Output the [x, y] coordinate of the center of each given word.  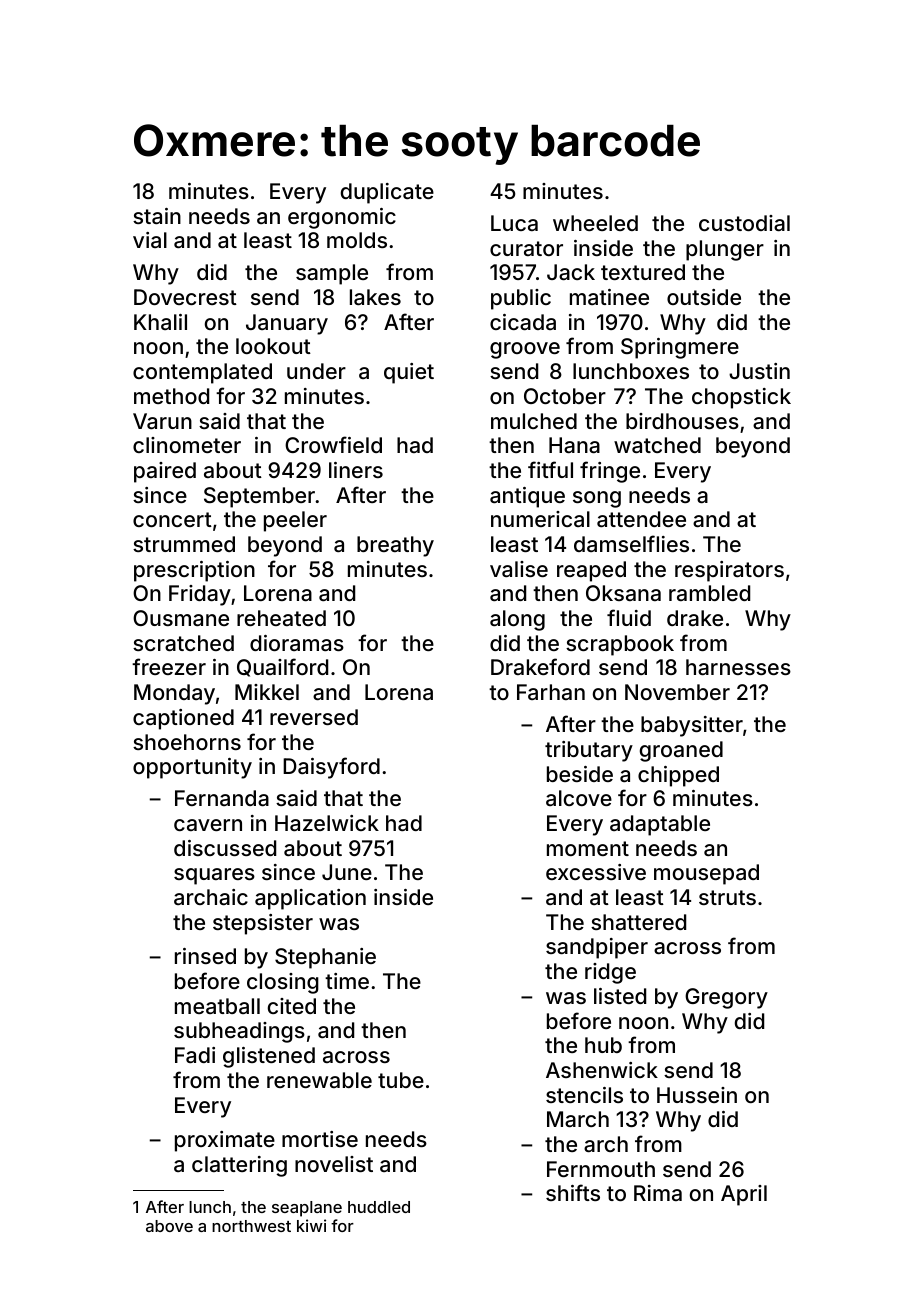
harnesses [738, 667]
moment [588, 848]
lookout [273, 346]
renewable [319, 1080]
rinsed [205, 956]
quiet [409, 373]
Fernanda [222, 798]
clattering [239, 1166]
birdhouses [682, 421]
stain [157, 216]
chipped [678, 776]
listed [620, 996]
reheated [281, 618]
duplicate [387, 193]
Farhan [551, 692]
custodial [744, 223]
